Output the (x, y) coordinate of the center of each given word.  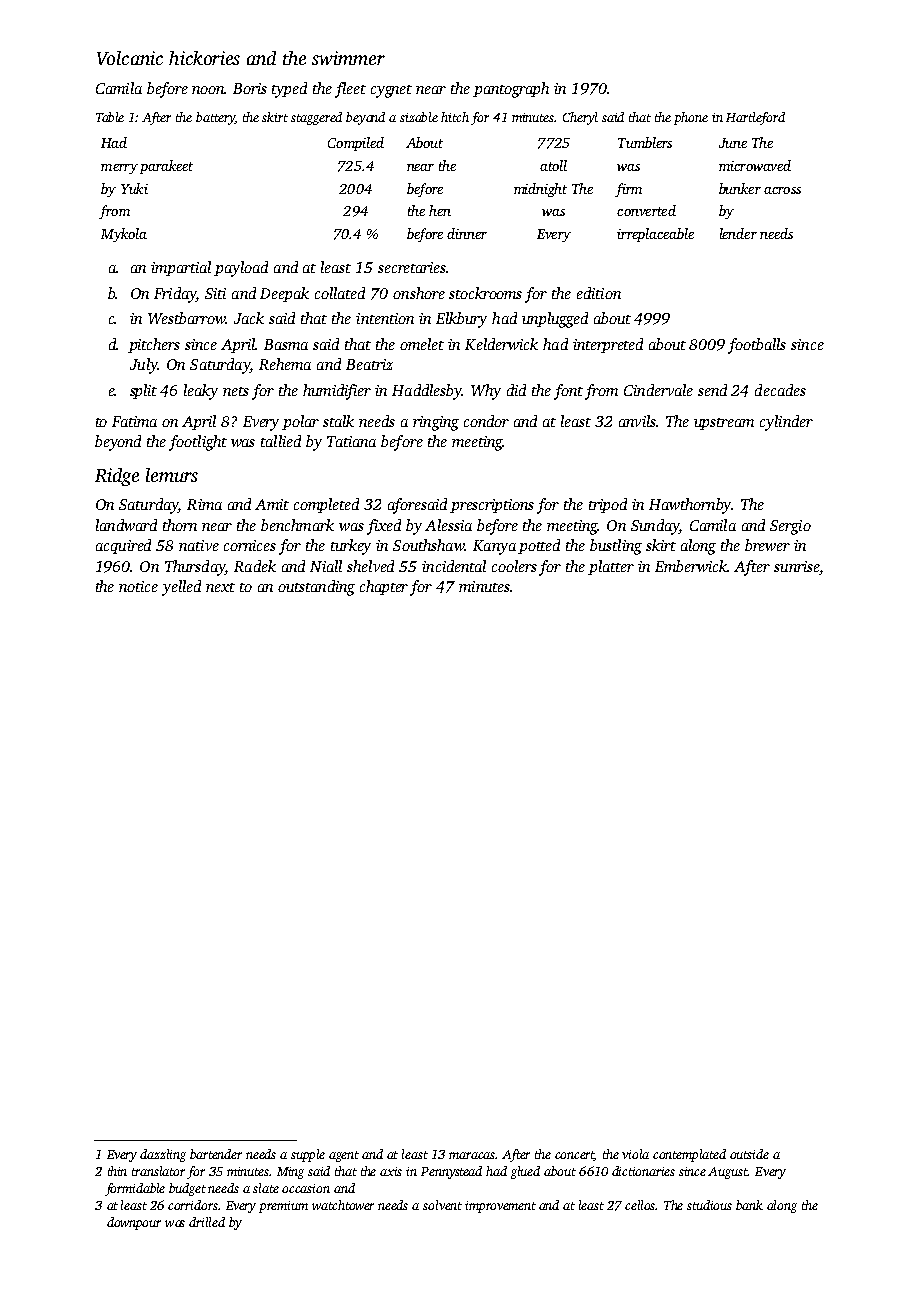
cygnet (391, 91)
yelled (181, 588)
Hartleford (755, 118)
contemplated (689, 1155)
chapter (384, 587)
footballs (757, 346)
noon (208, 90)
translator (158, 1171)
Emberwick (691, 566)
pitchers (154, 345)
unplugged (555, 320)
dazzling (163, 1155)
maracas (472, 1155)
